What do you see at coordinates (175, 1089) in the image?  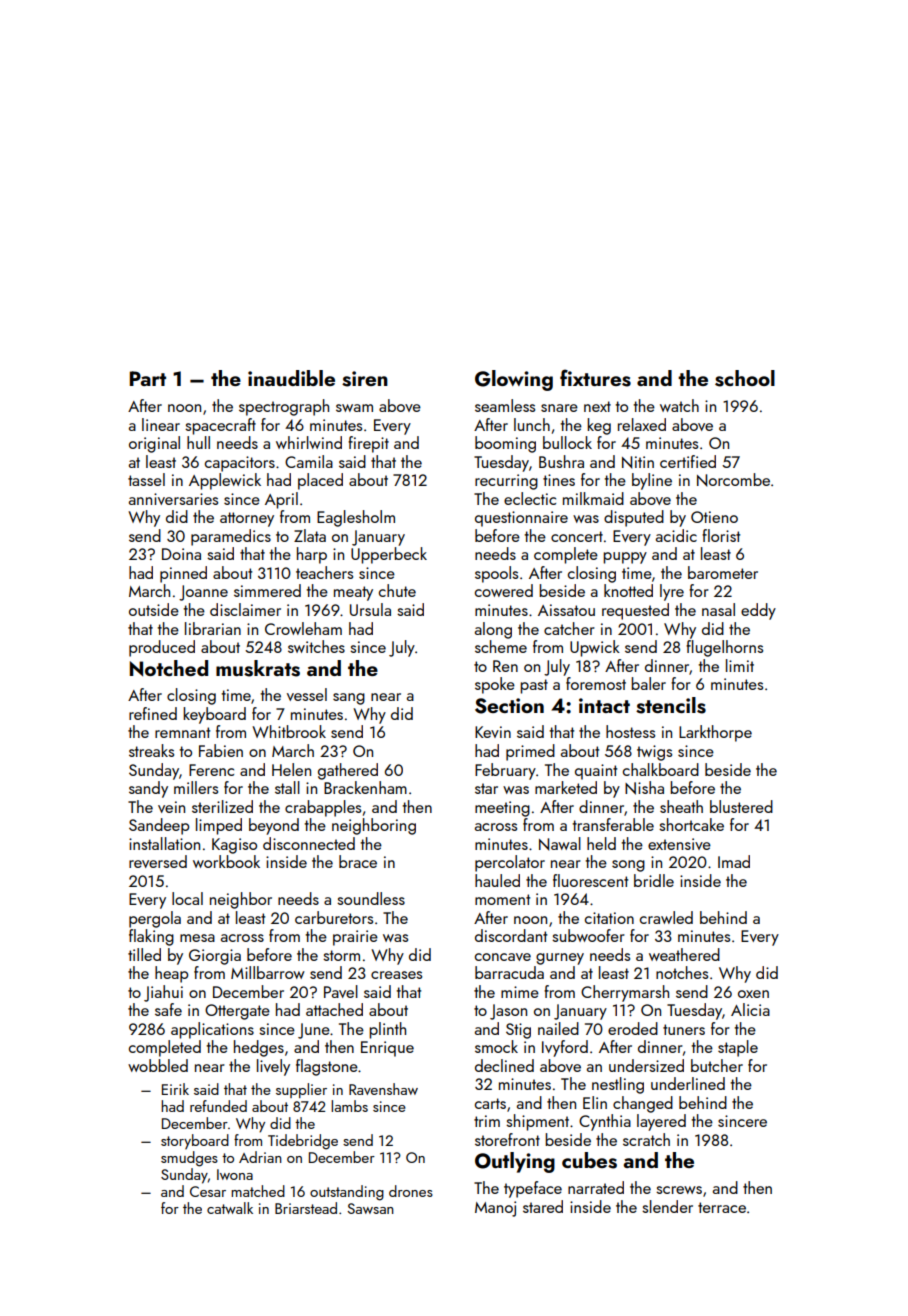 I see `Eirik` at bounding box center [175, 1089].
